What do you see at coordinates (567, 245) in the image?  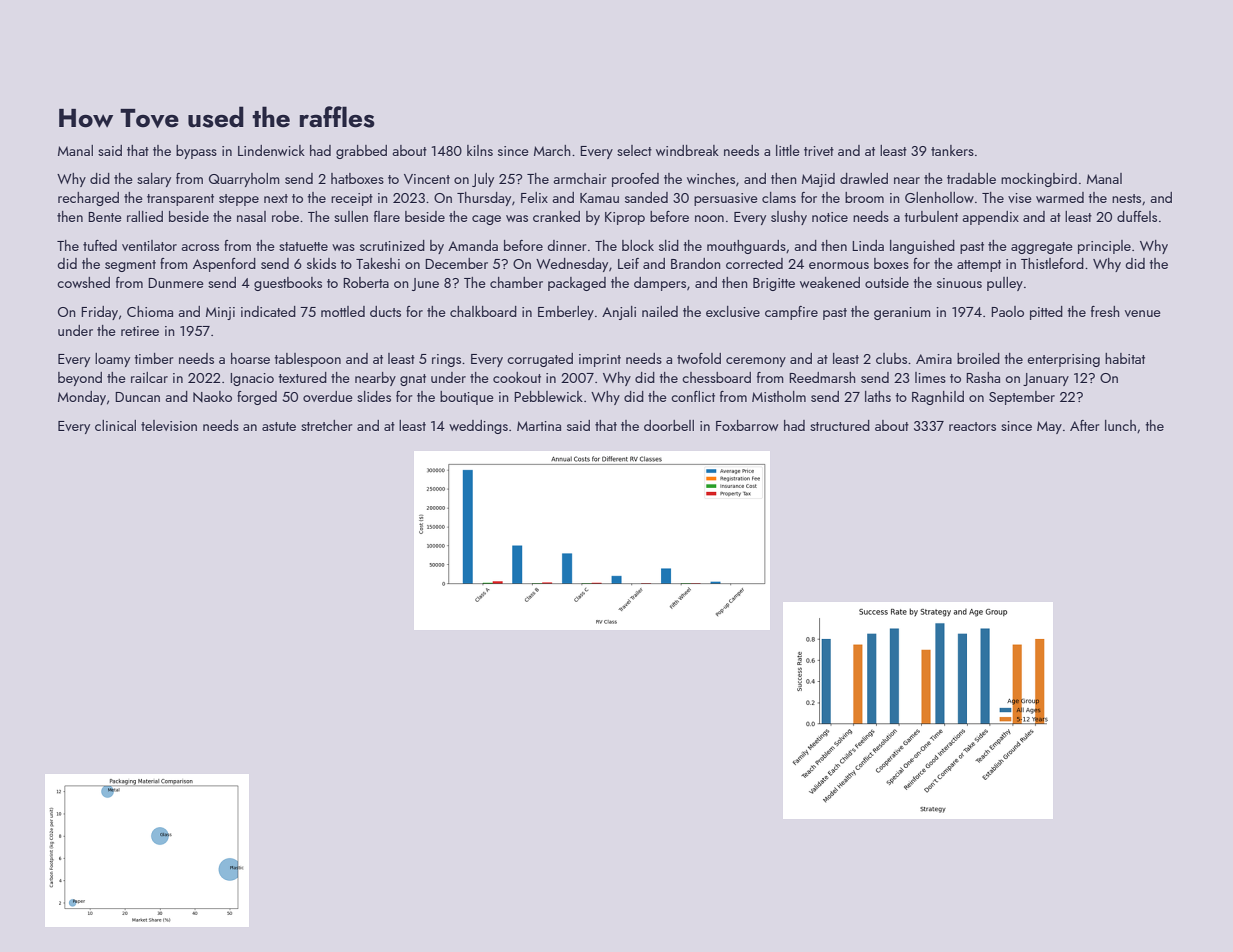 I see `dinner` at bounding box center [567, 245].
